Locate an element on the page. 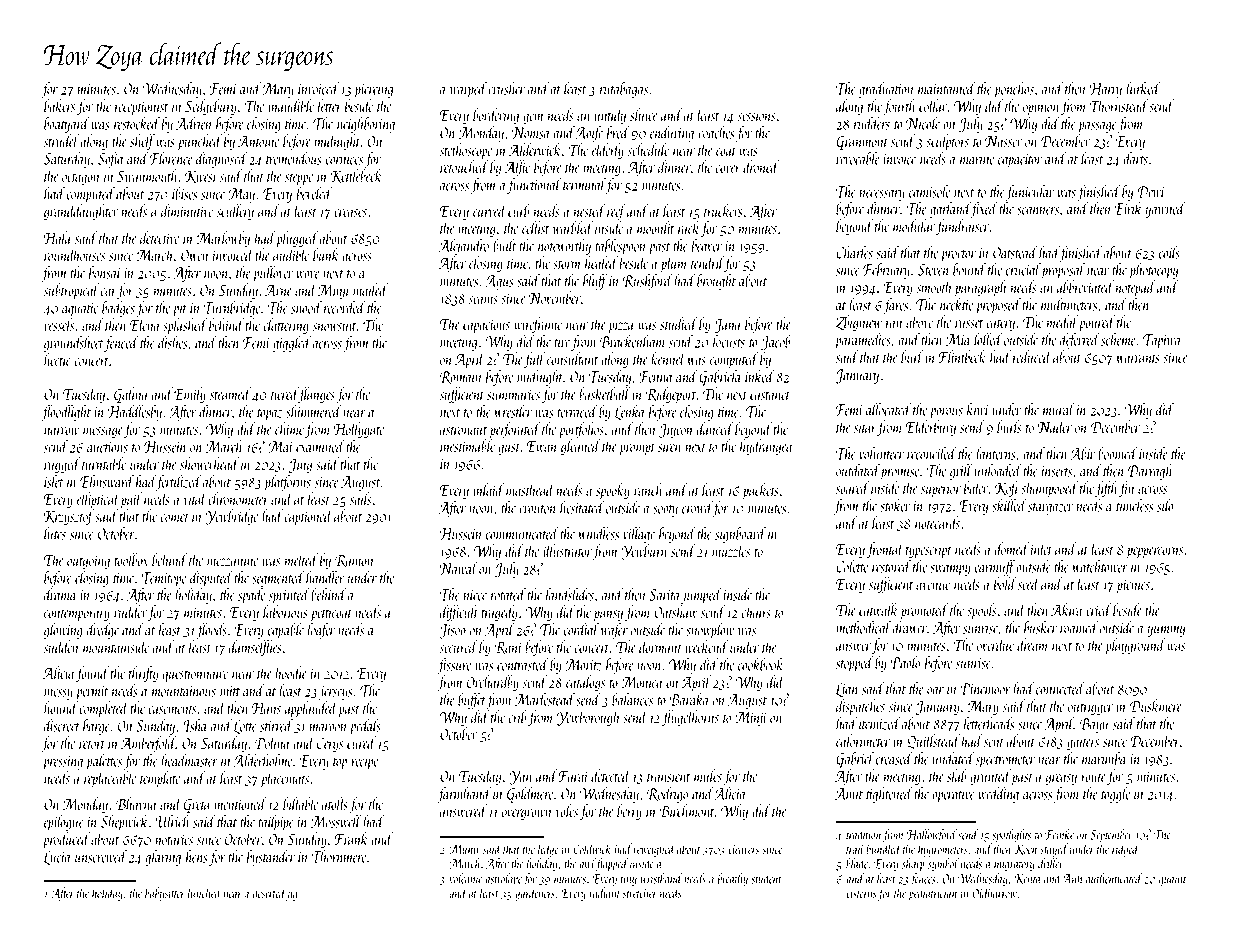  Cerys is located at coordinates (330, 745).
